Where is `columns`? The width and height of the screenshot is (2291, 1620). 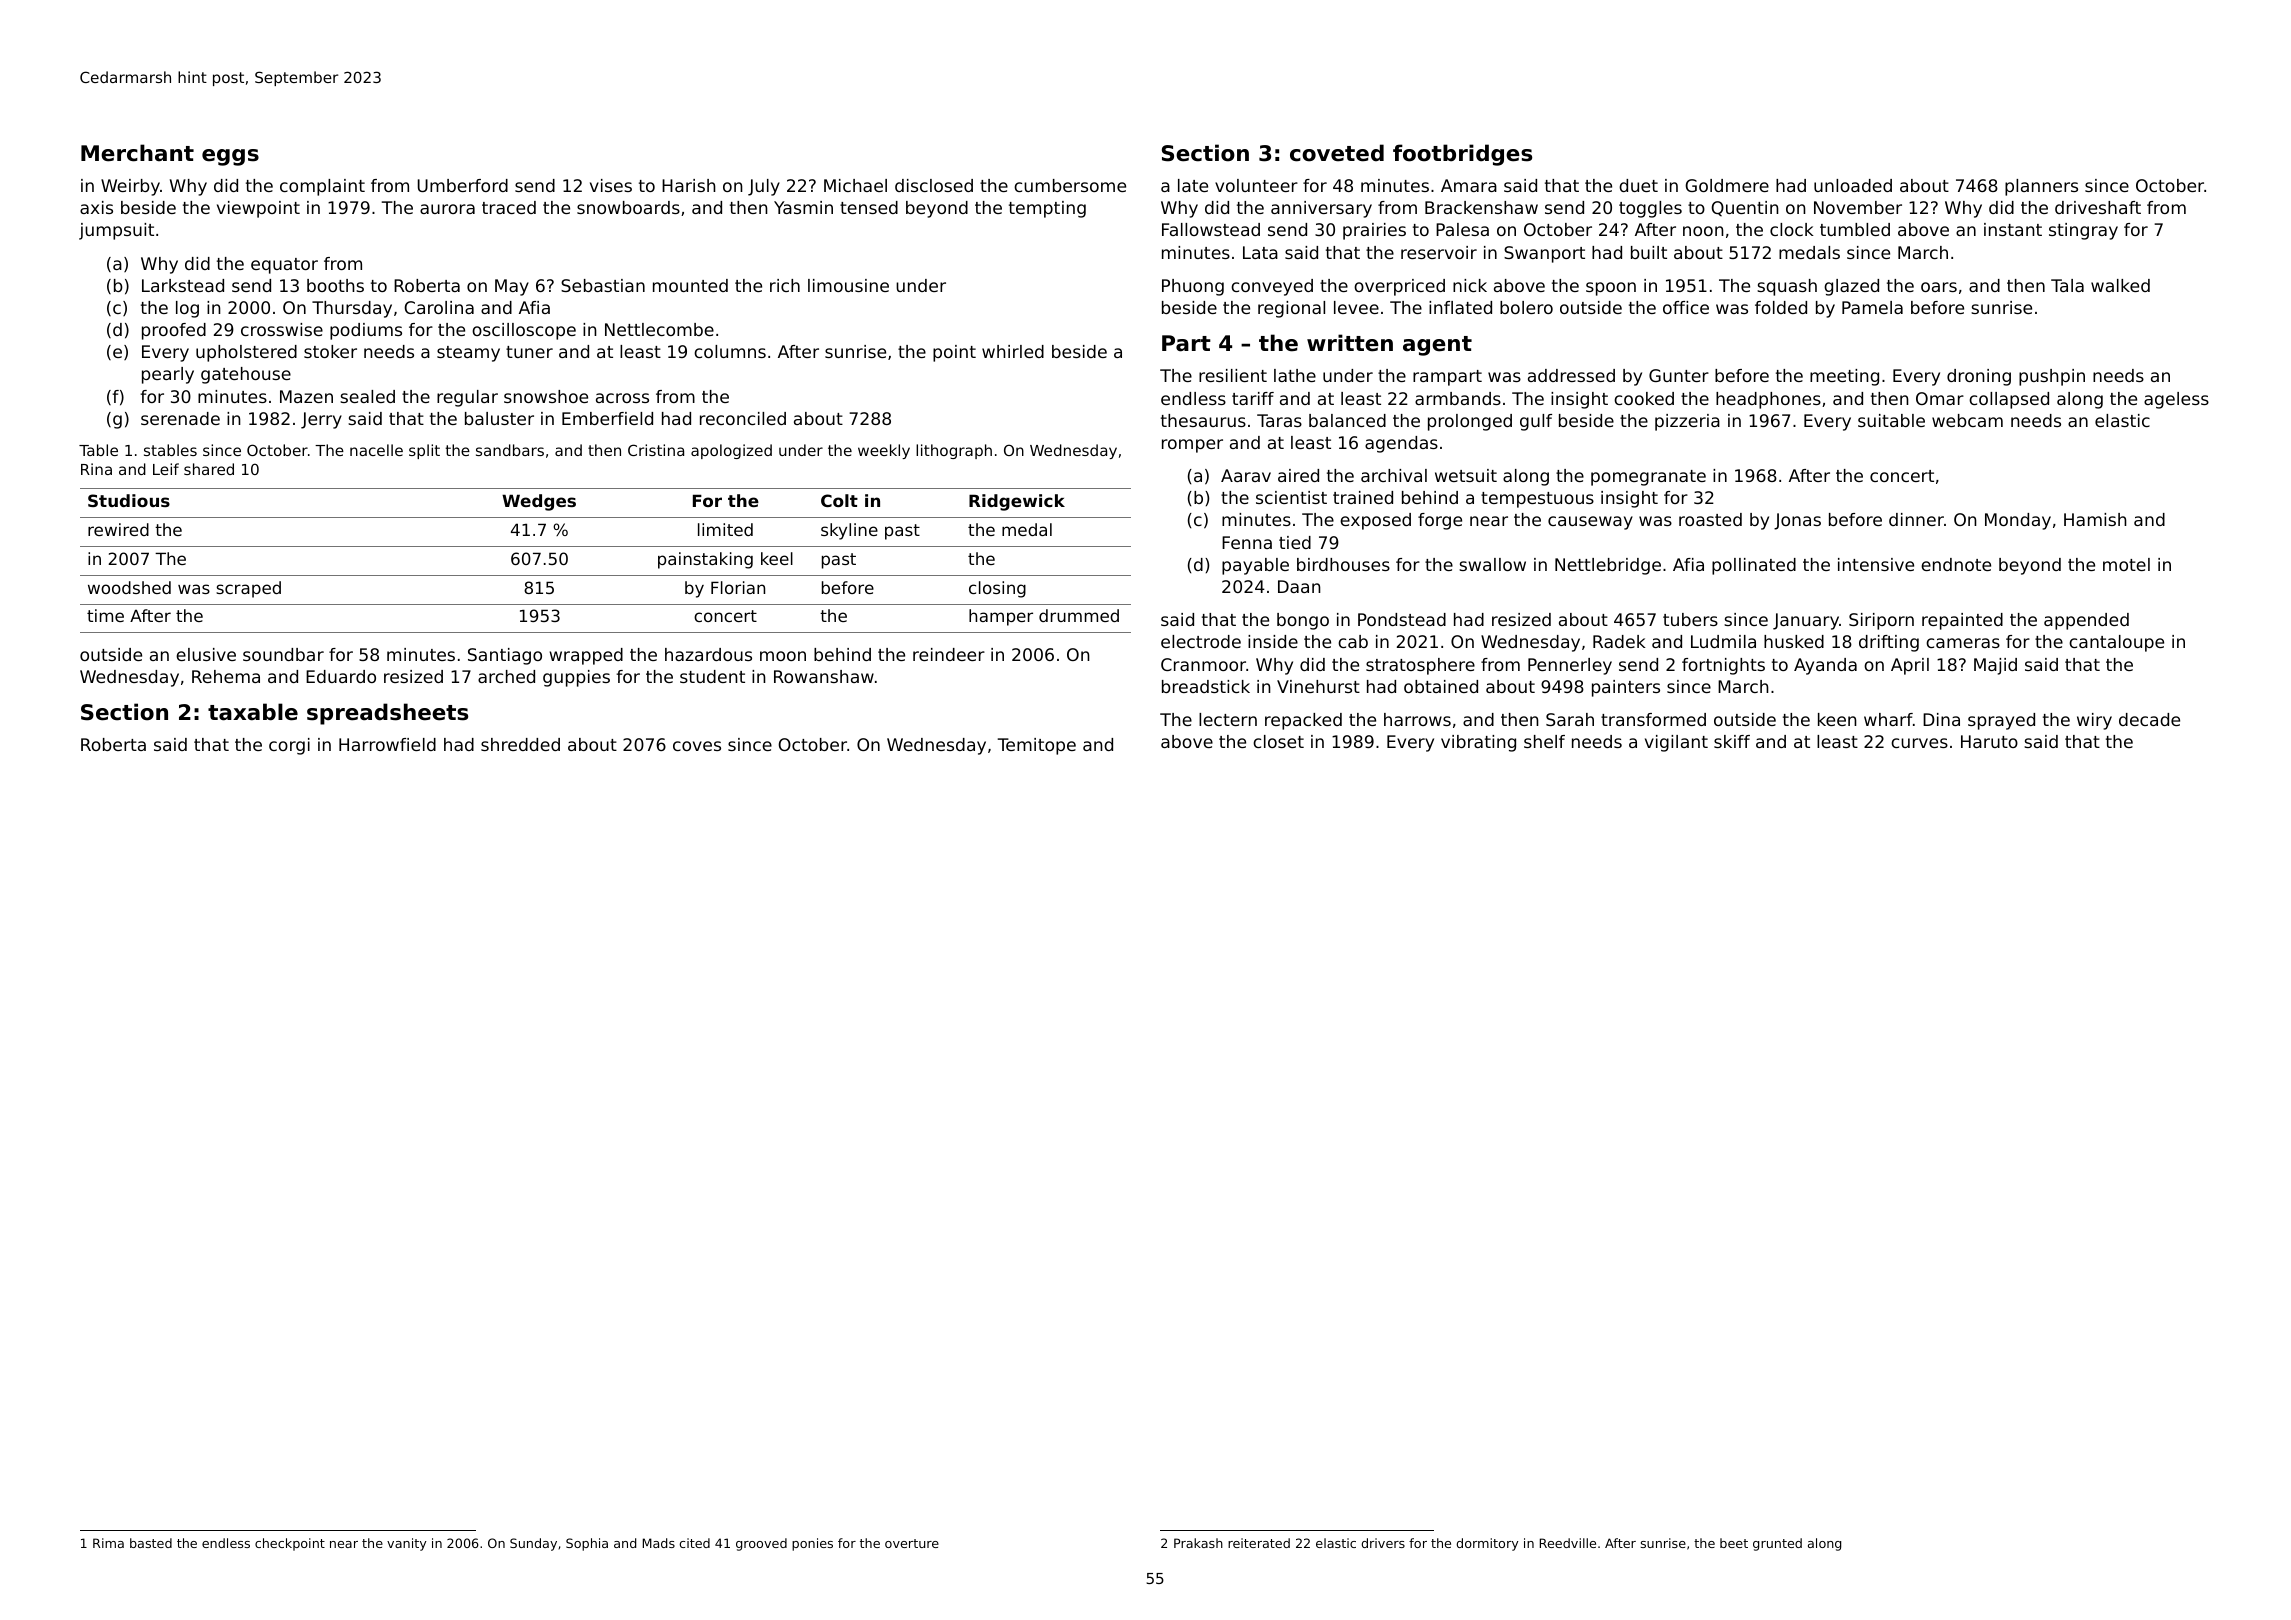 columns is located at coordinates (730, 351).
